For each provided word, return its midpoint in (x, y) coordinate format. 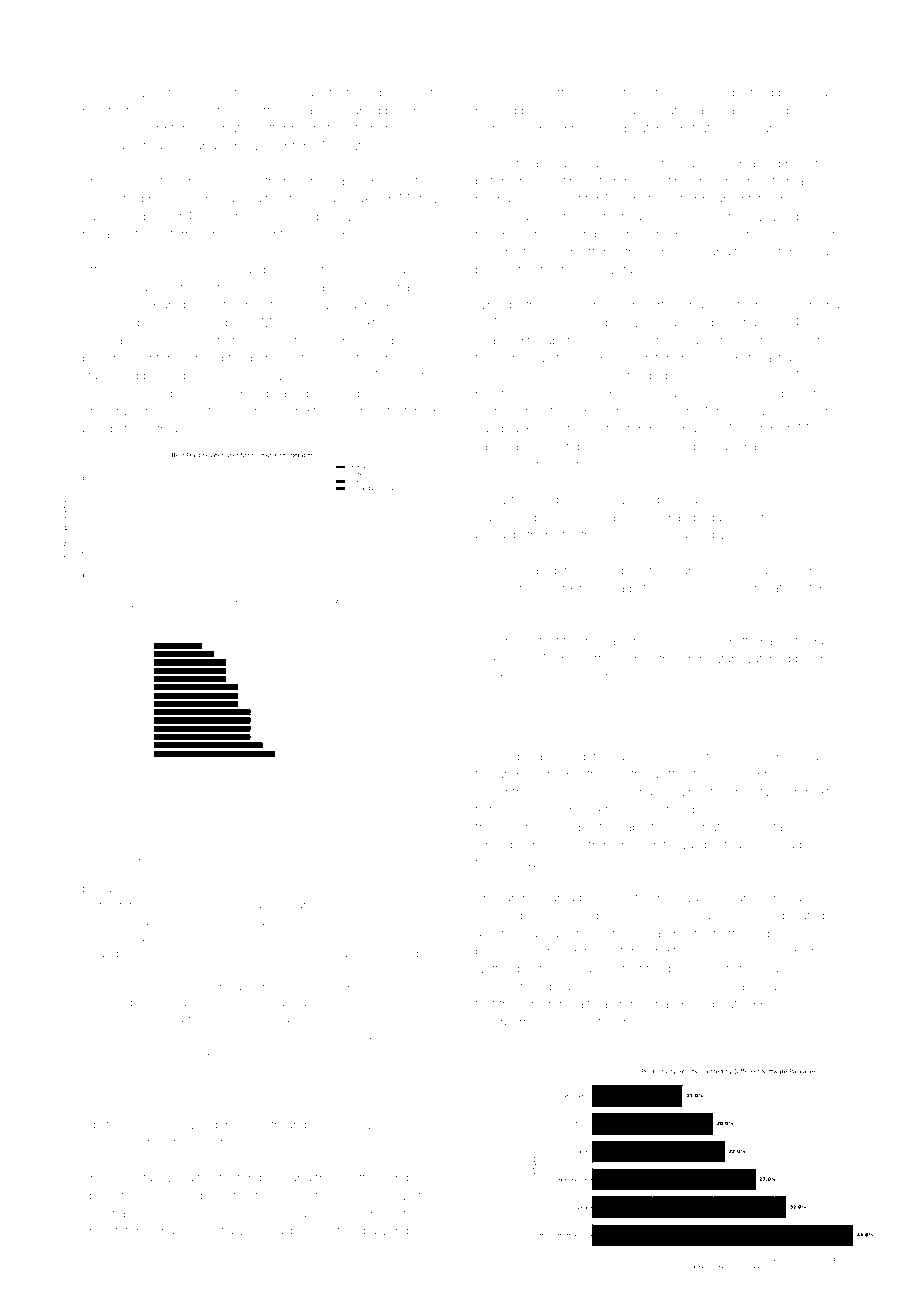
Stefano (129, 1231)
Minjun (280, 323)
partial (492, 536)
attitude (762, 570)
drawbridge (391, 1232)
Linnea (412, 1213)
